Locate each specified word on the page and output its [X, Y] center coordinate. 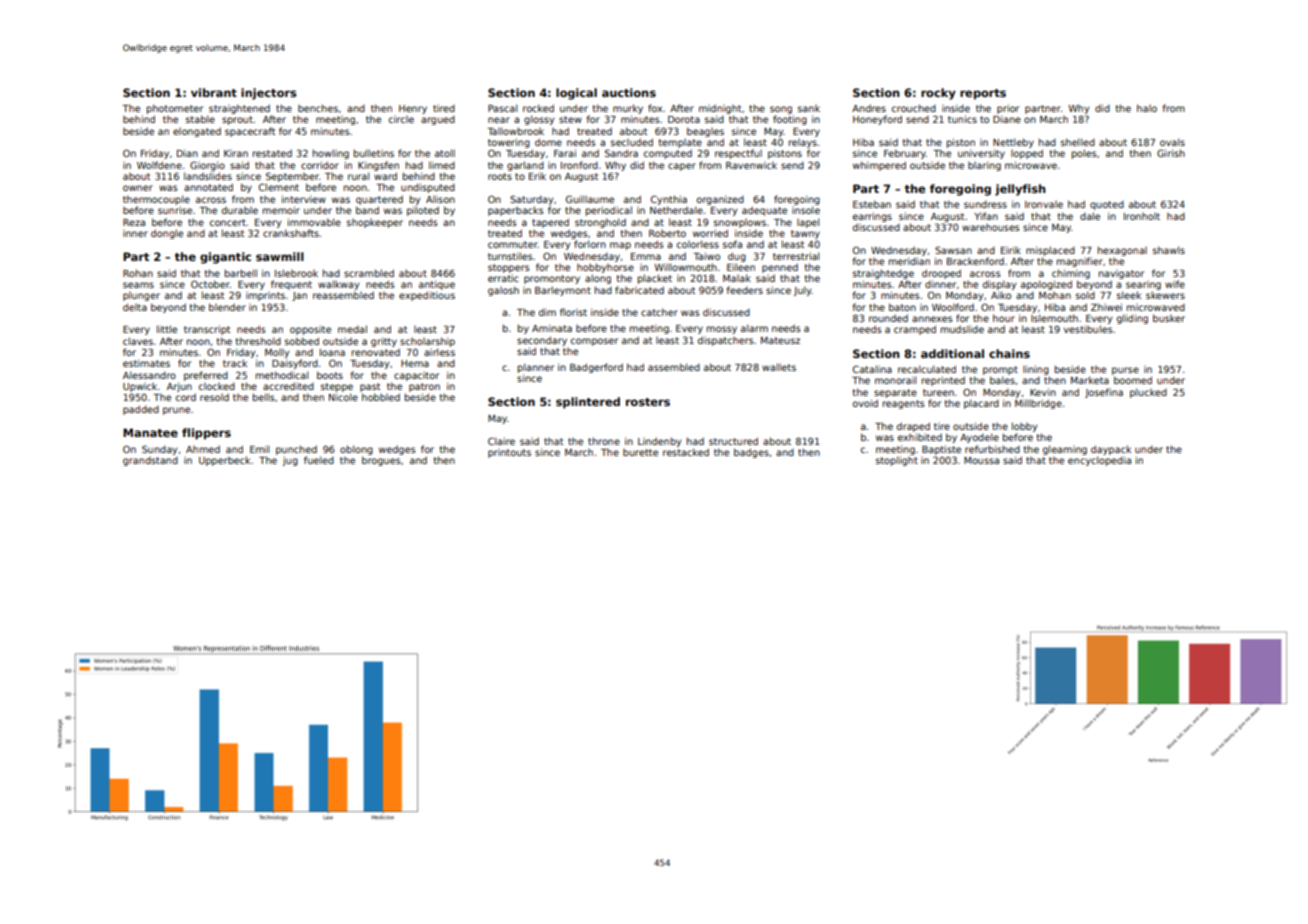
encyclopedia [1099, 461]
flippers [206, 434]
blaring [984, 166]
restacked [686, 452]
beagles [705, 132]
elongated [197, 132]
